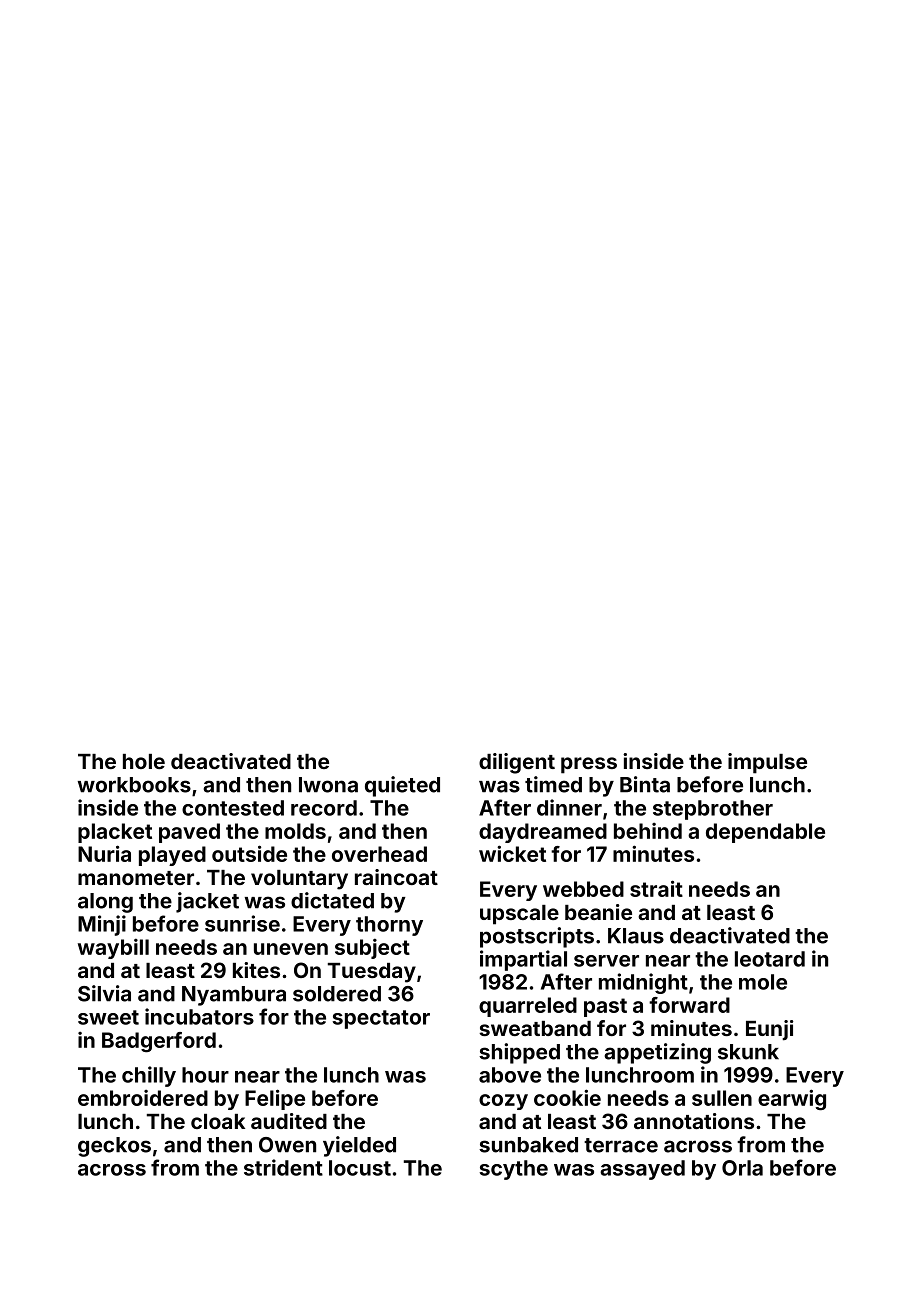 This document has width=924, height=1311. Describe the element at coordinates (770, 959) in the document. I see `leotard` at that location.
